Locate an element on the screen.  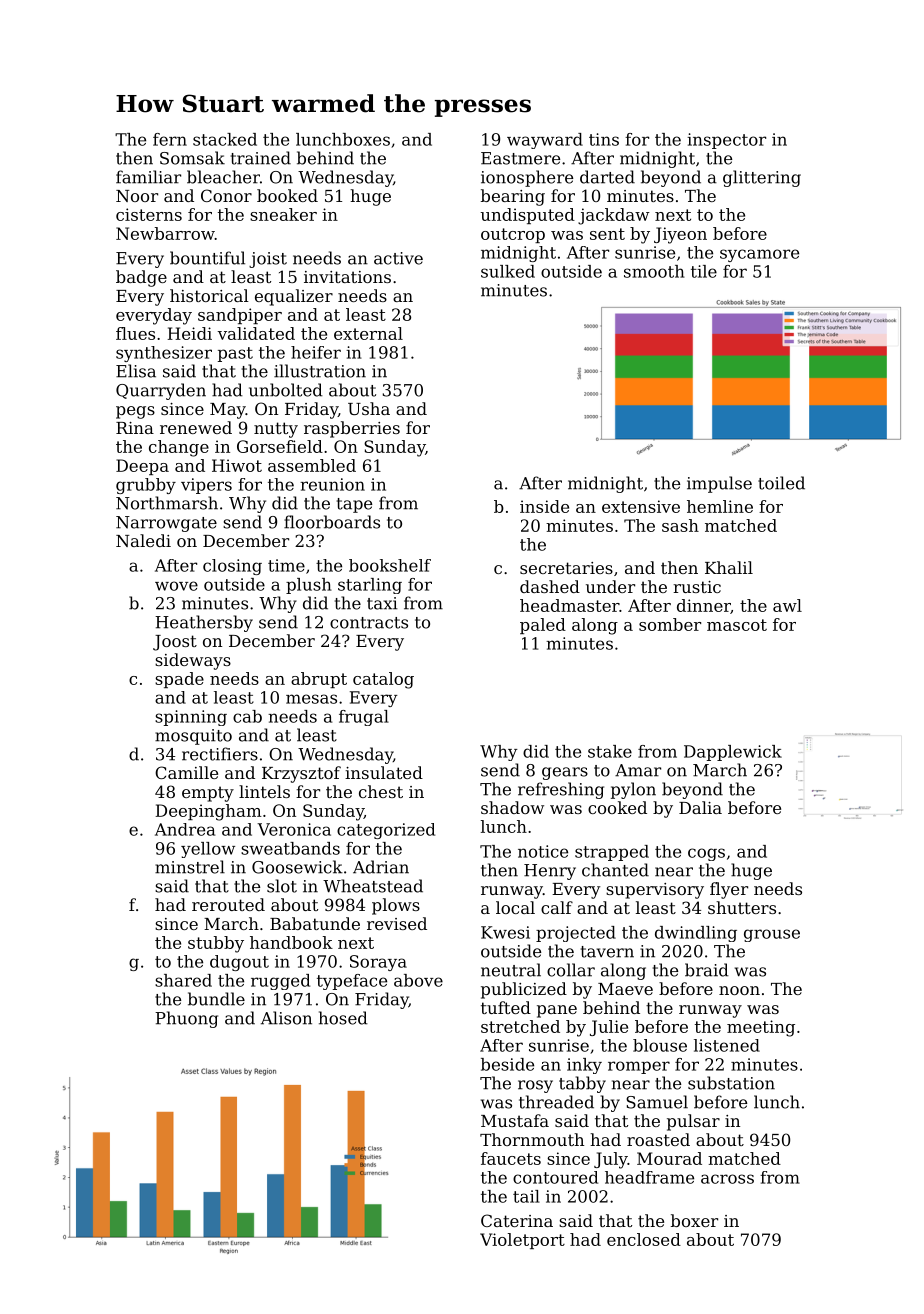
trained is located at coordinates (261, 158).
